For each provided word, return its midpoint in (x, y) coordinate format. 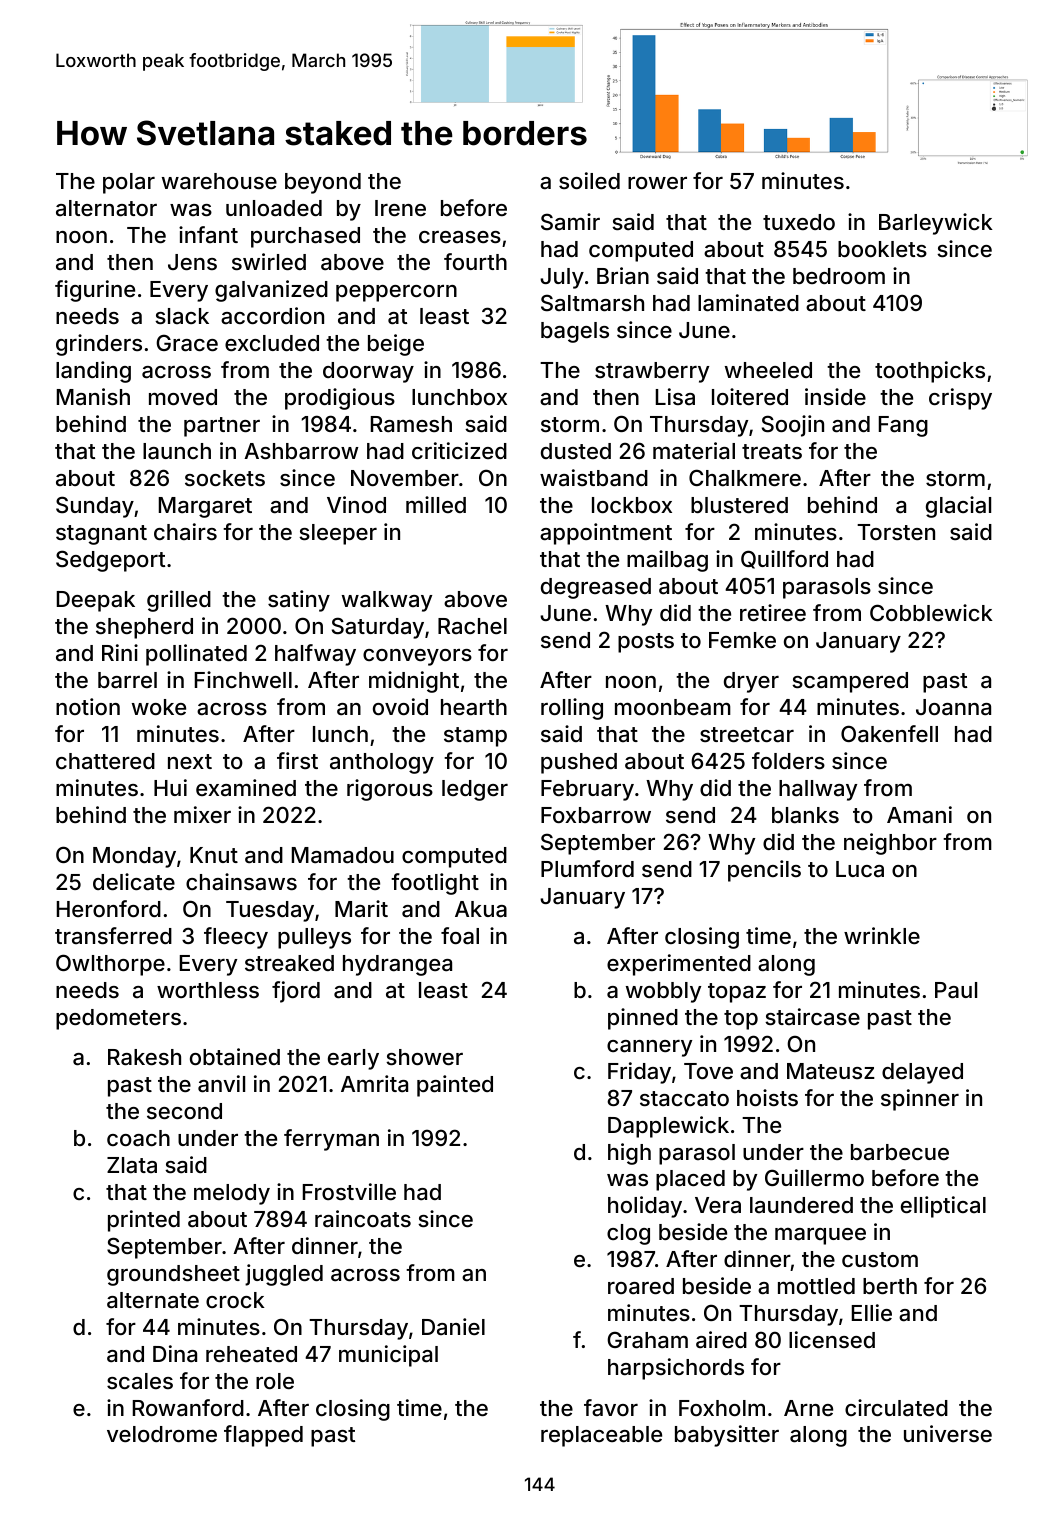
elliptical (943, 1207)
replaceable (601, 1436)
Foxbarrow (596, 815)
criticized (459, 450)
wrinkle (882, 935)
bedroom (839, 276)
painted (455, 1086)
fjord (296, 992)
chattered (105, 761)
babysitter (727, 1436)
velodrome (162, 1434)
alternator (106, 208)
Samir (570, 222)
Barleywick (936, 224)
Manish (93, 396)
